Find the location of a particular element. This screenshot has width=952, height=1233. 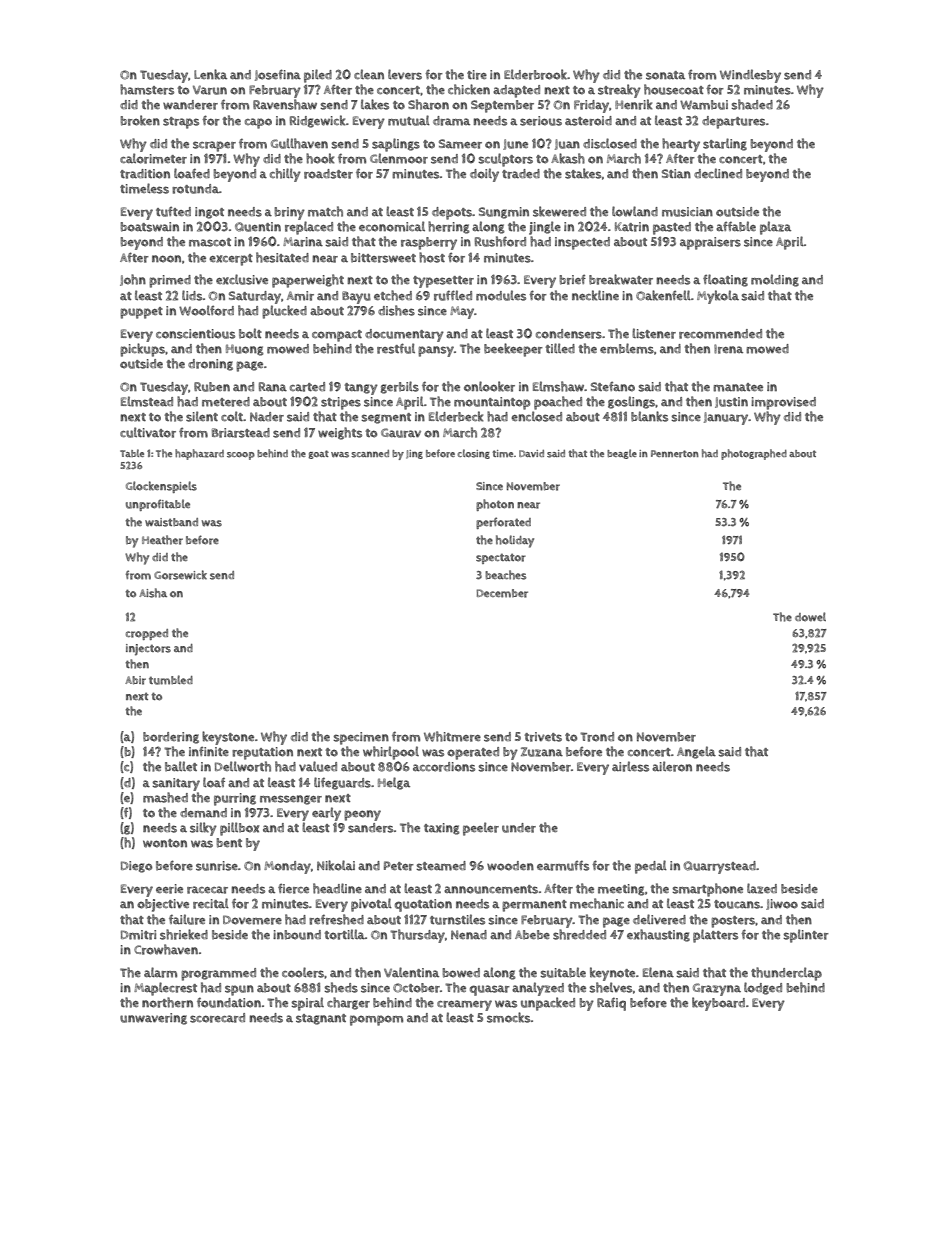

Elderbrook is located at coordinates (535, 74).
